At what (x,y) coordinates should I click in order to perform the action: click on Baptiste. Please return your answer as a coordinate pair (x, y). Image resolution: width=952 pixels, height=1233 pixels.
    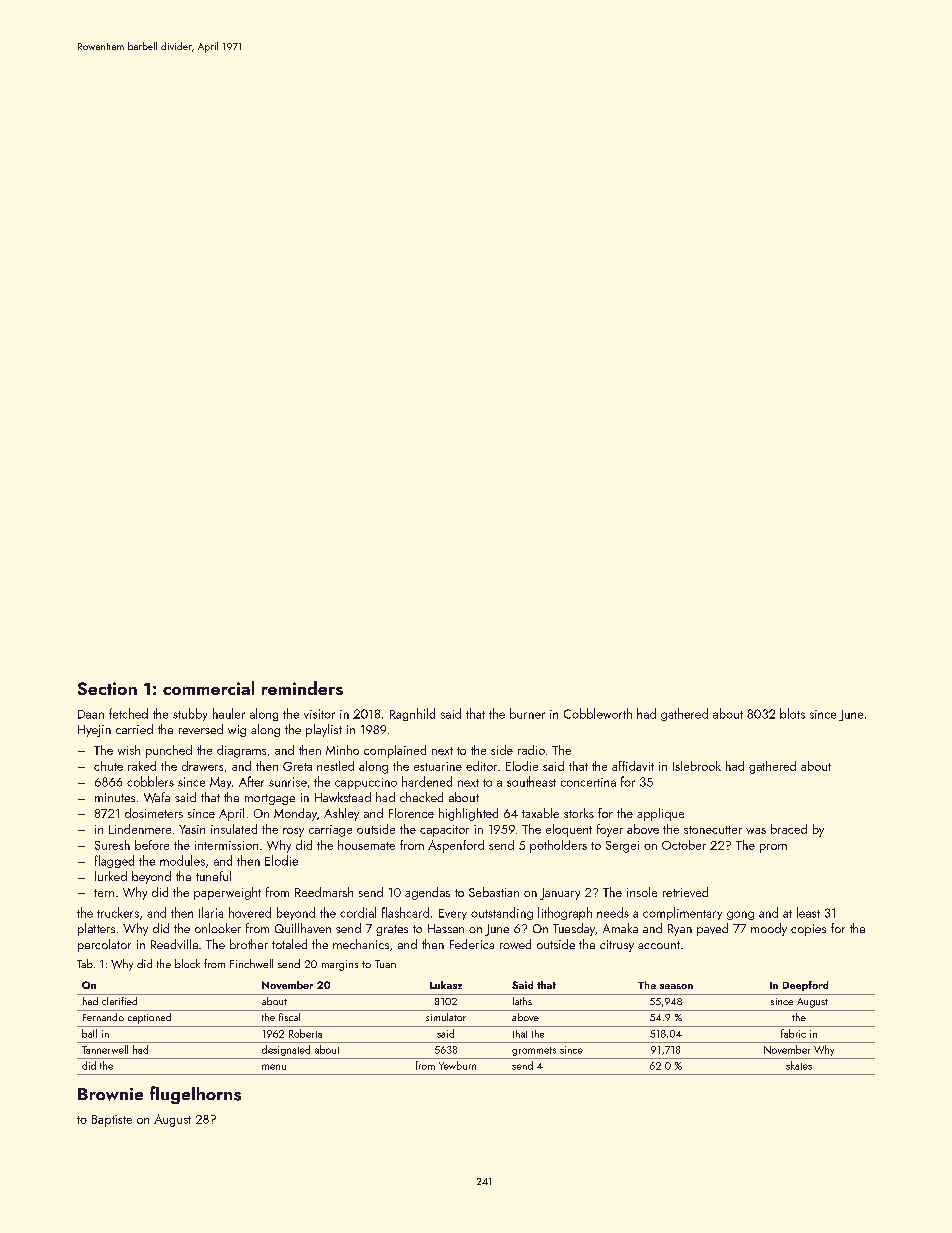
    Looking at the image, I should click on (112, 1121).
